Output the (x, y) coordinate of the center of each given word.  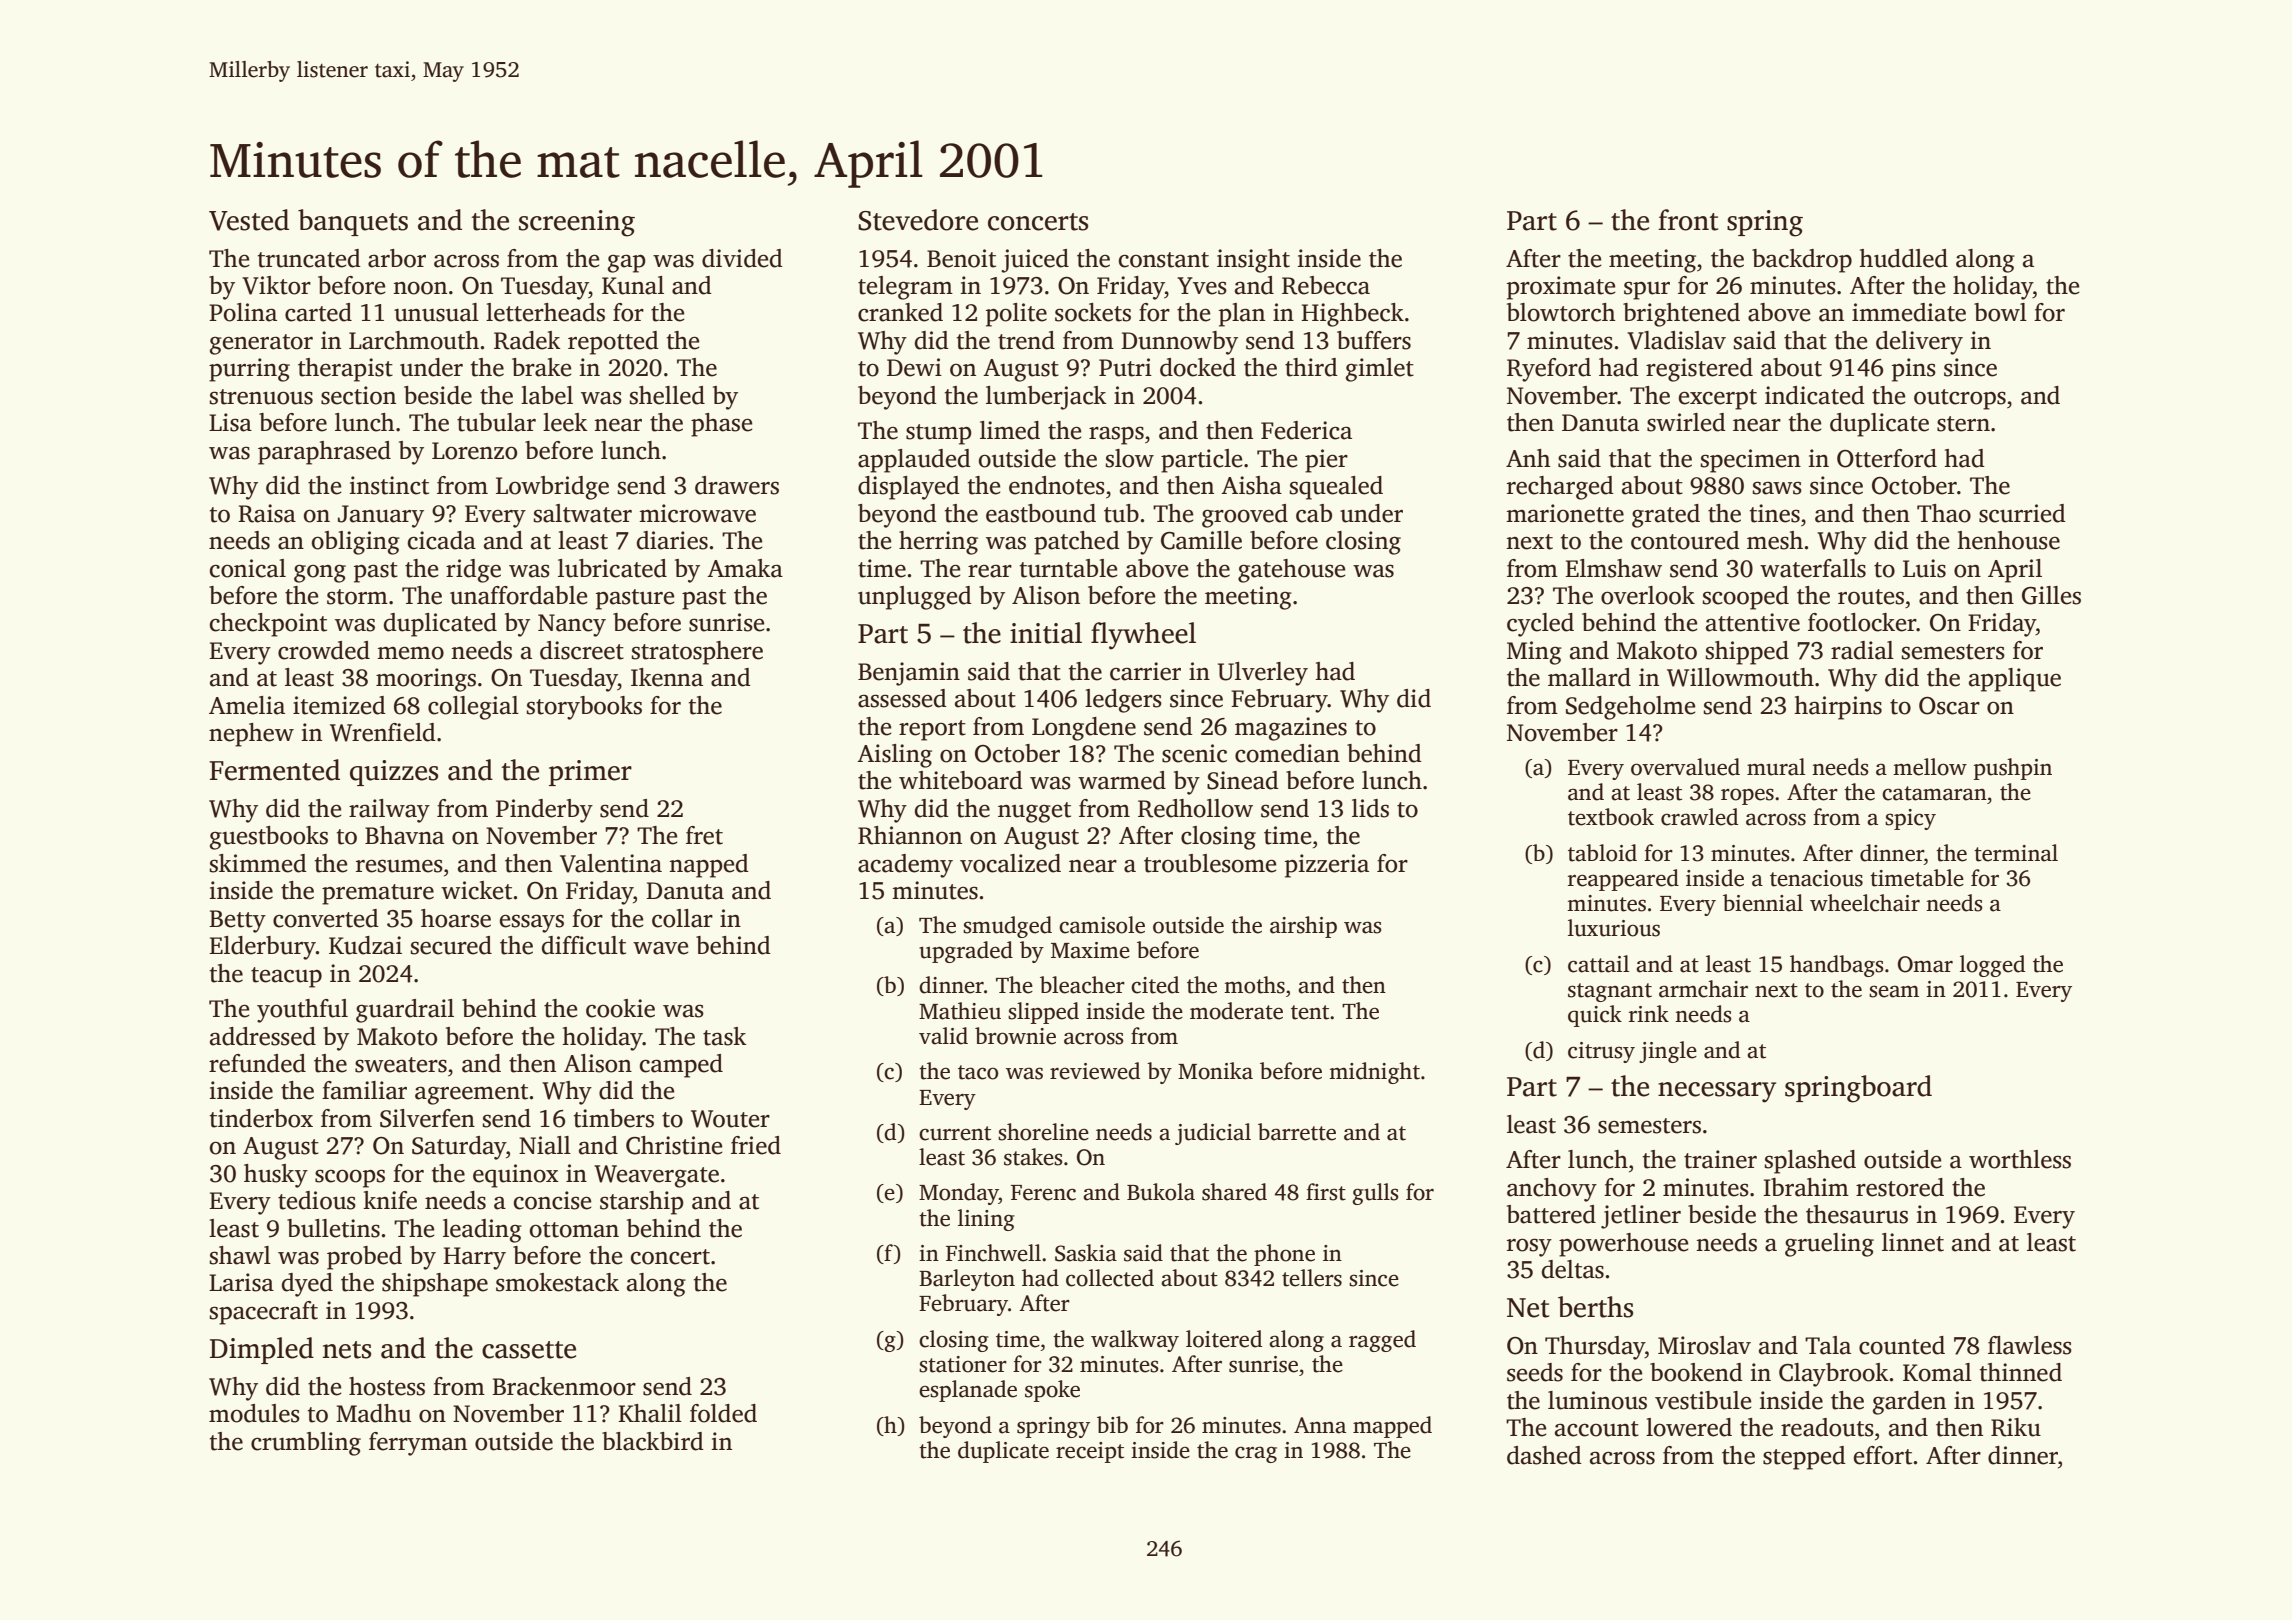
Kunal (633, 285)
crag (1256, 1454)
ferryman (418, 1444)
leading (482, 1231)
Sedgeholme (1630, 708)
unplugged (915, 598)
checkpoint (268, 625)
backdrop (1802, 261)
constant (1164, 260)
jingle (1668, 1052)
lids (1370, 808)
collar (682, 918)
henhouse (2009, 540)
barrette (1297, 1132)
